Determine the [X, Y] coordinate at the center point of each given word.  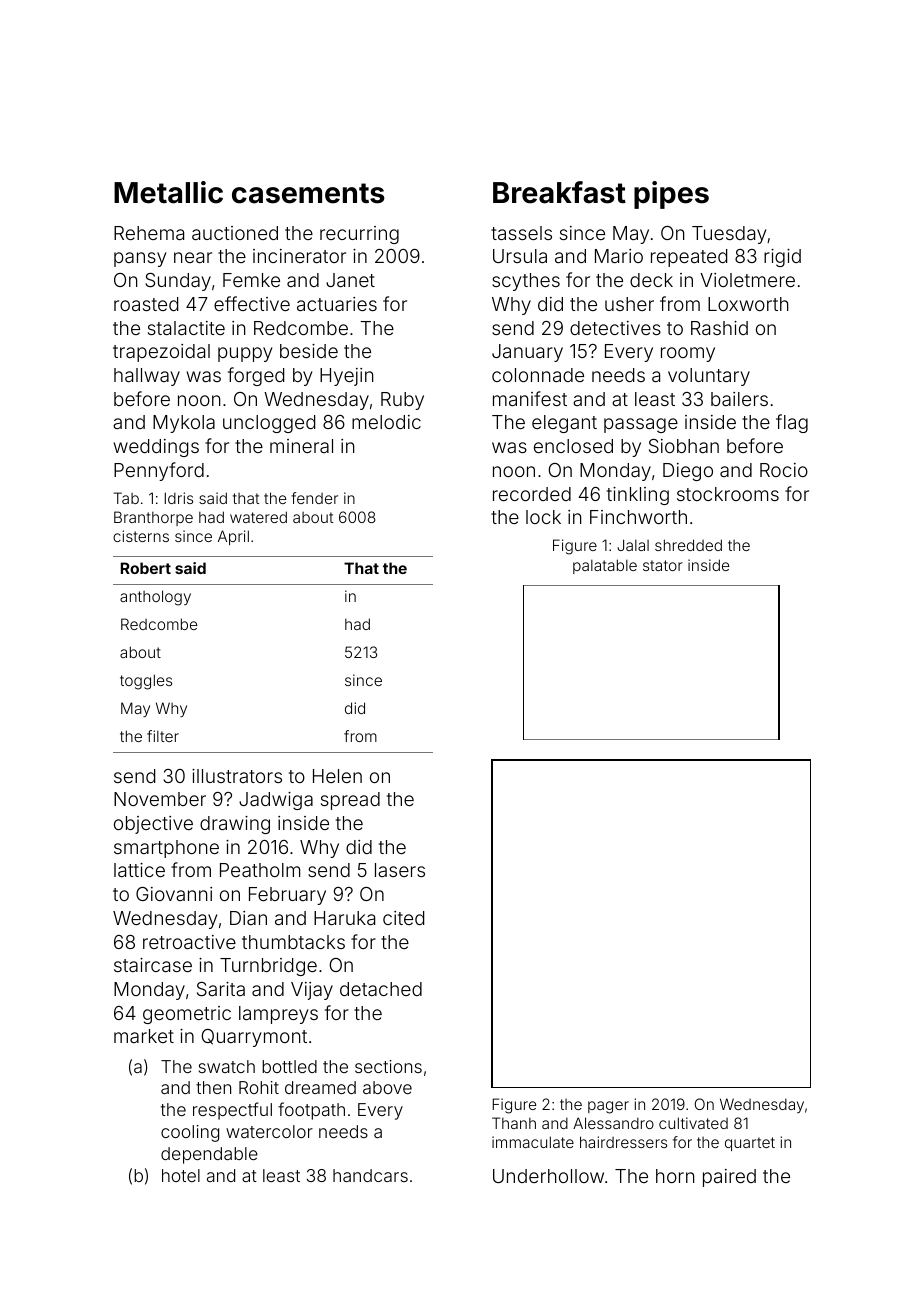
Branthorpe [153, 518]
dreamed [320, 1087]
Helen [337, 776]
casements [308, 193]
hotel [181, 1175]
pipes [671, 195]
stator [663, 565]
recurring [359, 235]
